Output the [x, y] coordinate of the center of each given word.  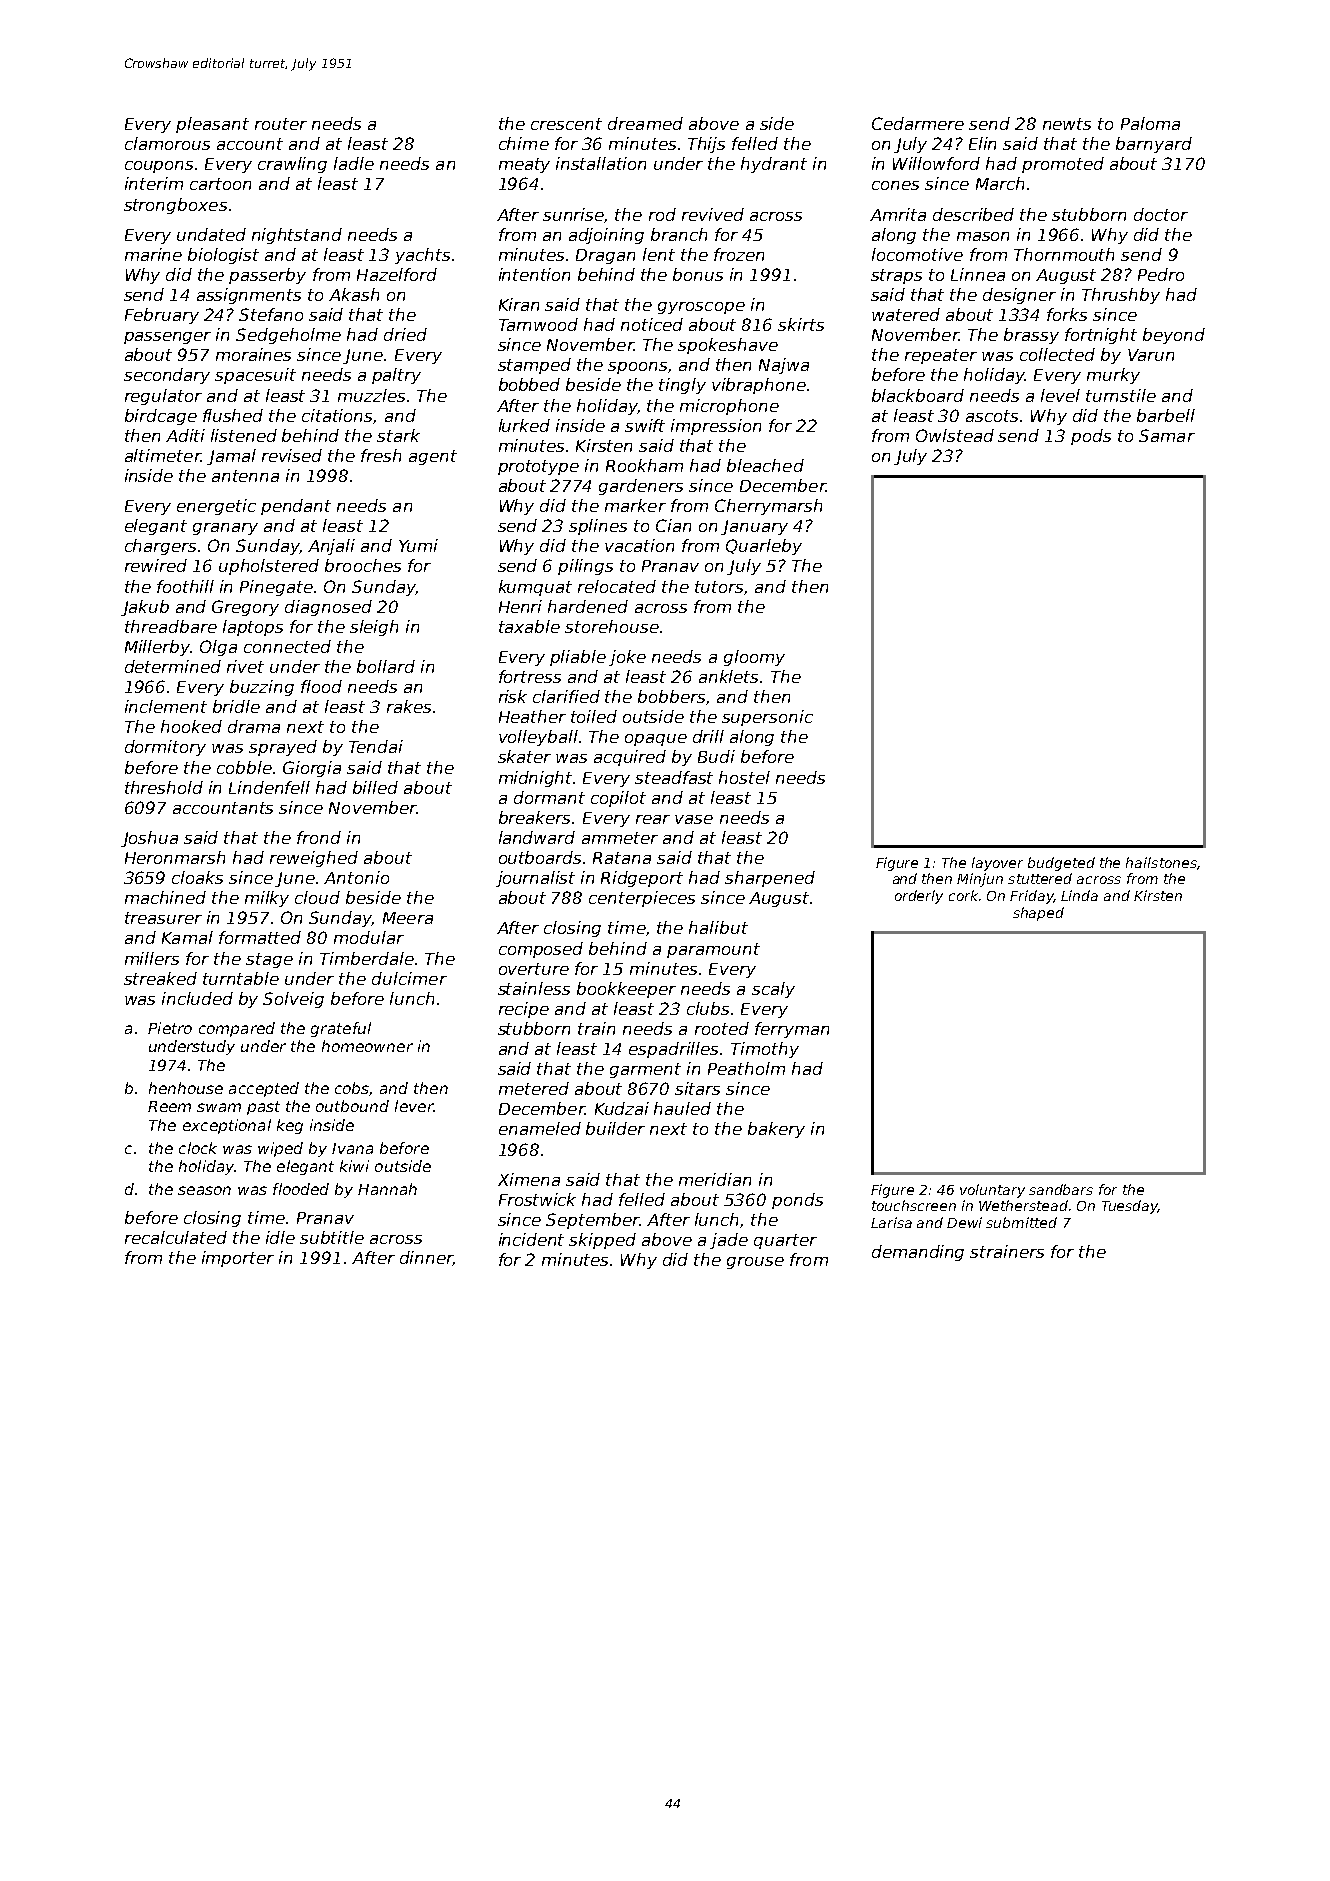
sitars [697, 1088]
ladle [354, 163]
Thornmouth [1064, 254]
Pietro [170, 1028]
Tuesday [1130, 1207]
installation [601, 163]
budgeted [1061, 864]
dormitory [165, 748]
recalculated [176, 1237]
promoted [1063, 165]
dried [405, 334]
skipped [602, 1241]
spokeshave [728, 346]
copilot [618, 799]
